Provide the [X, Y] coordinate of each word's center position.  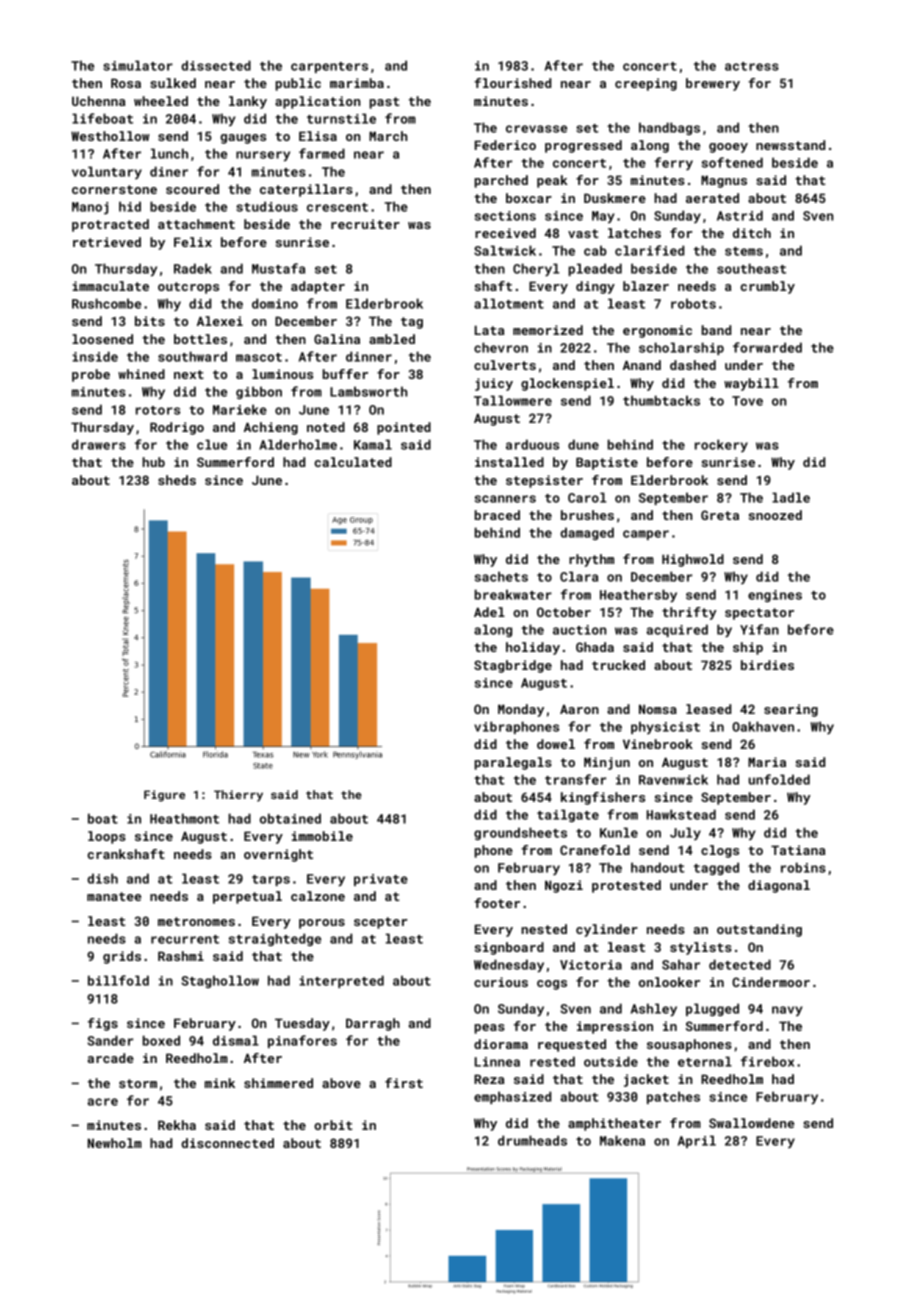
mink [220, 1083]
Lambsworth [369, 391]
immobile [322, 836]
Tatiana [798, 850]
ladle [791, 497]
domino [275, 303]
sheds [177, 480]
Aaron [579, 709]
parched [501, 181]
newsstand [790, 145]
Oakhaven [763, 726]
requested [572, 1045]
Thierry [238, 796]
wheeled [161, 101]
